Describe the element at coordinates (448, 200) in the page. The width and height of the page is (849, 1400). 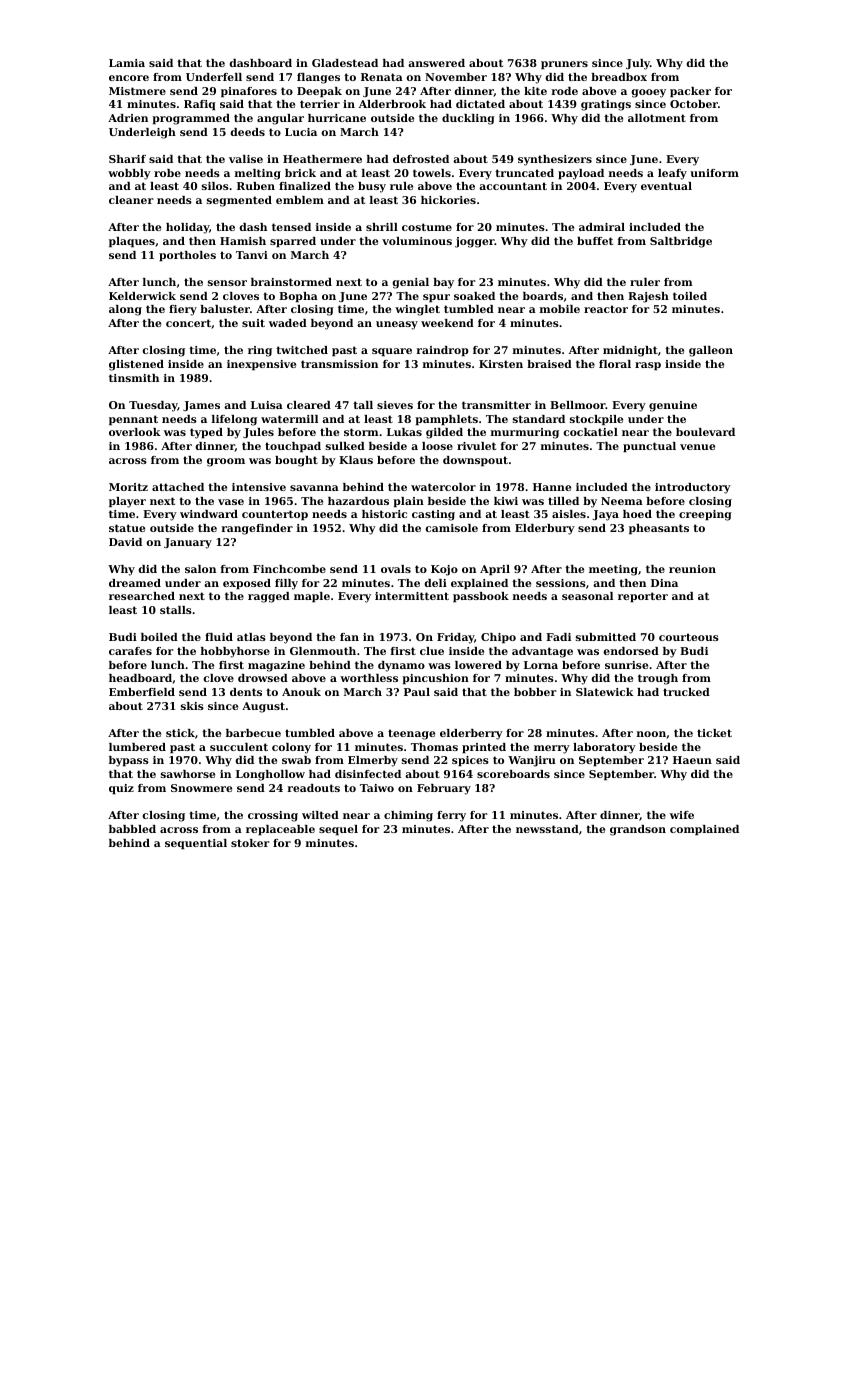
I see `hickories` at that location.
